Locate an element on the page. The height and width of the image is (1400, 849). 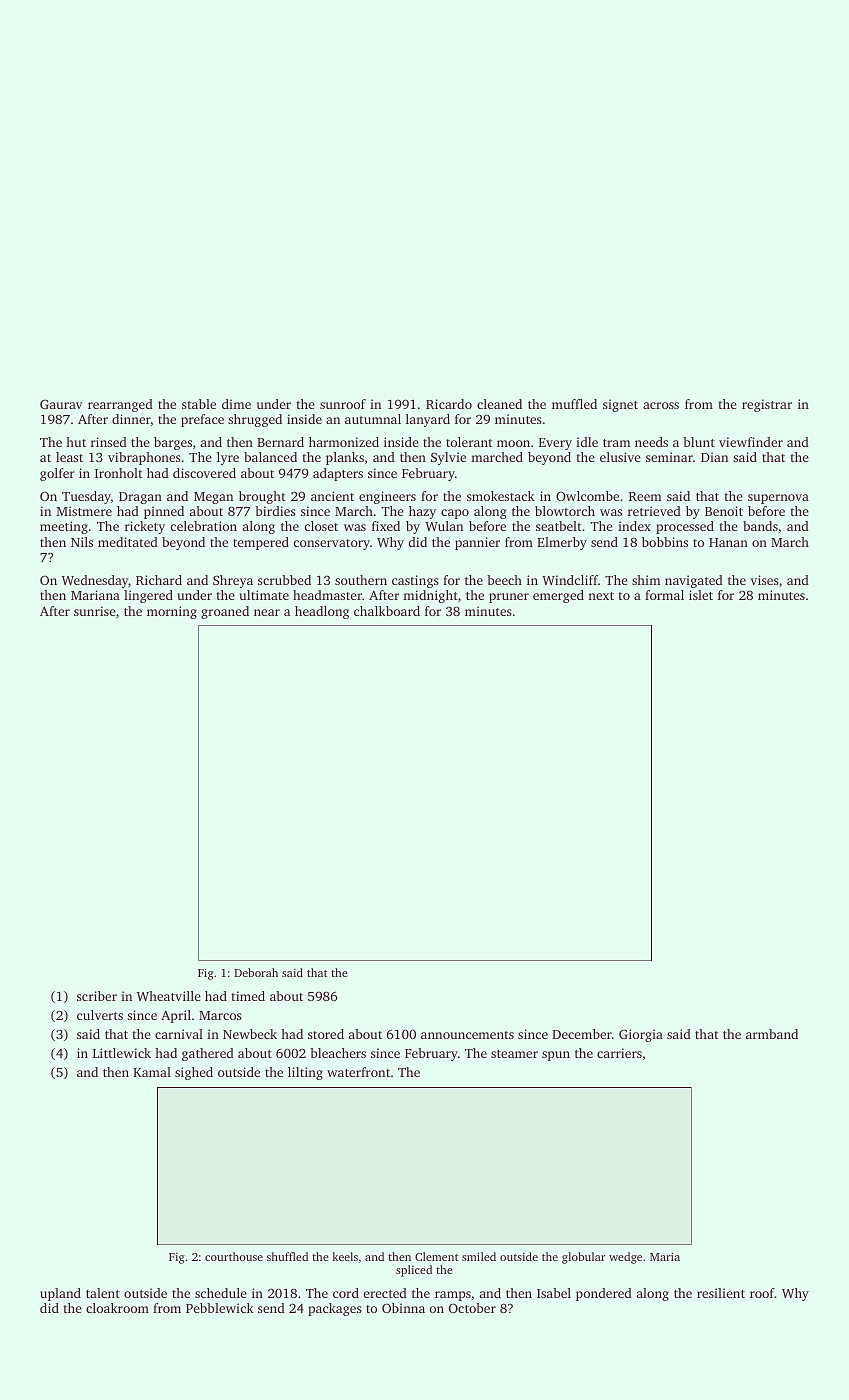
armband is located at coordinates (772, 1034).
